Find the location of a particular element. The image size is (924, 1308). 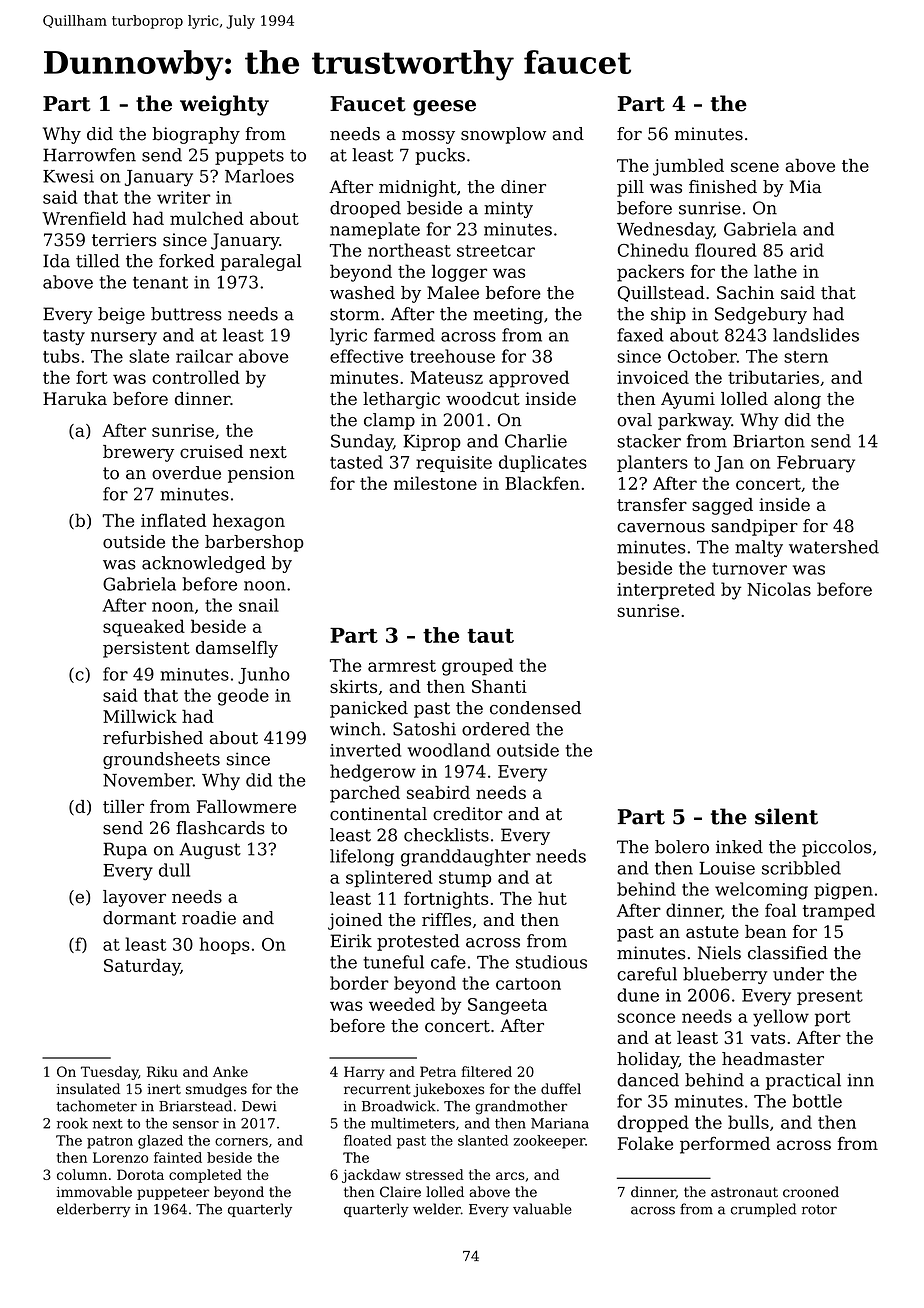

Nicolas is located at coordinates (779, 589).
